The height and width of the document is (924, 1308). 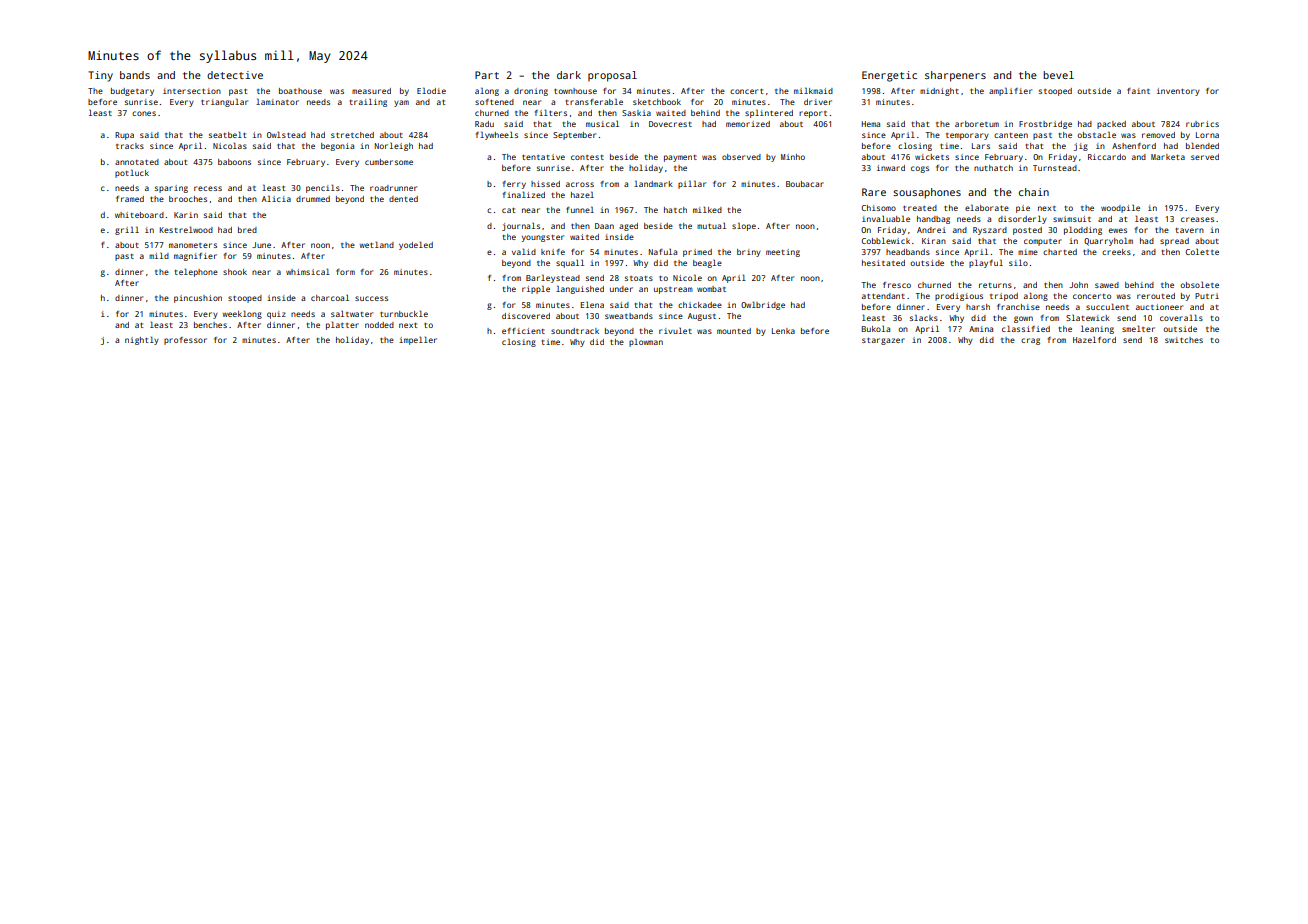 What do you see at coordinates (524, 194) in the document?
I see `finalized` at bounding box center [524, 194].
